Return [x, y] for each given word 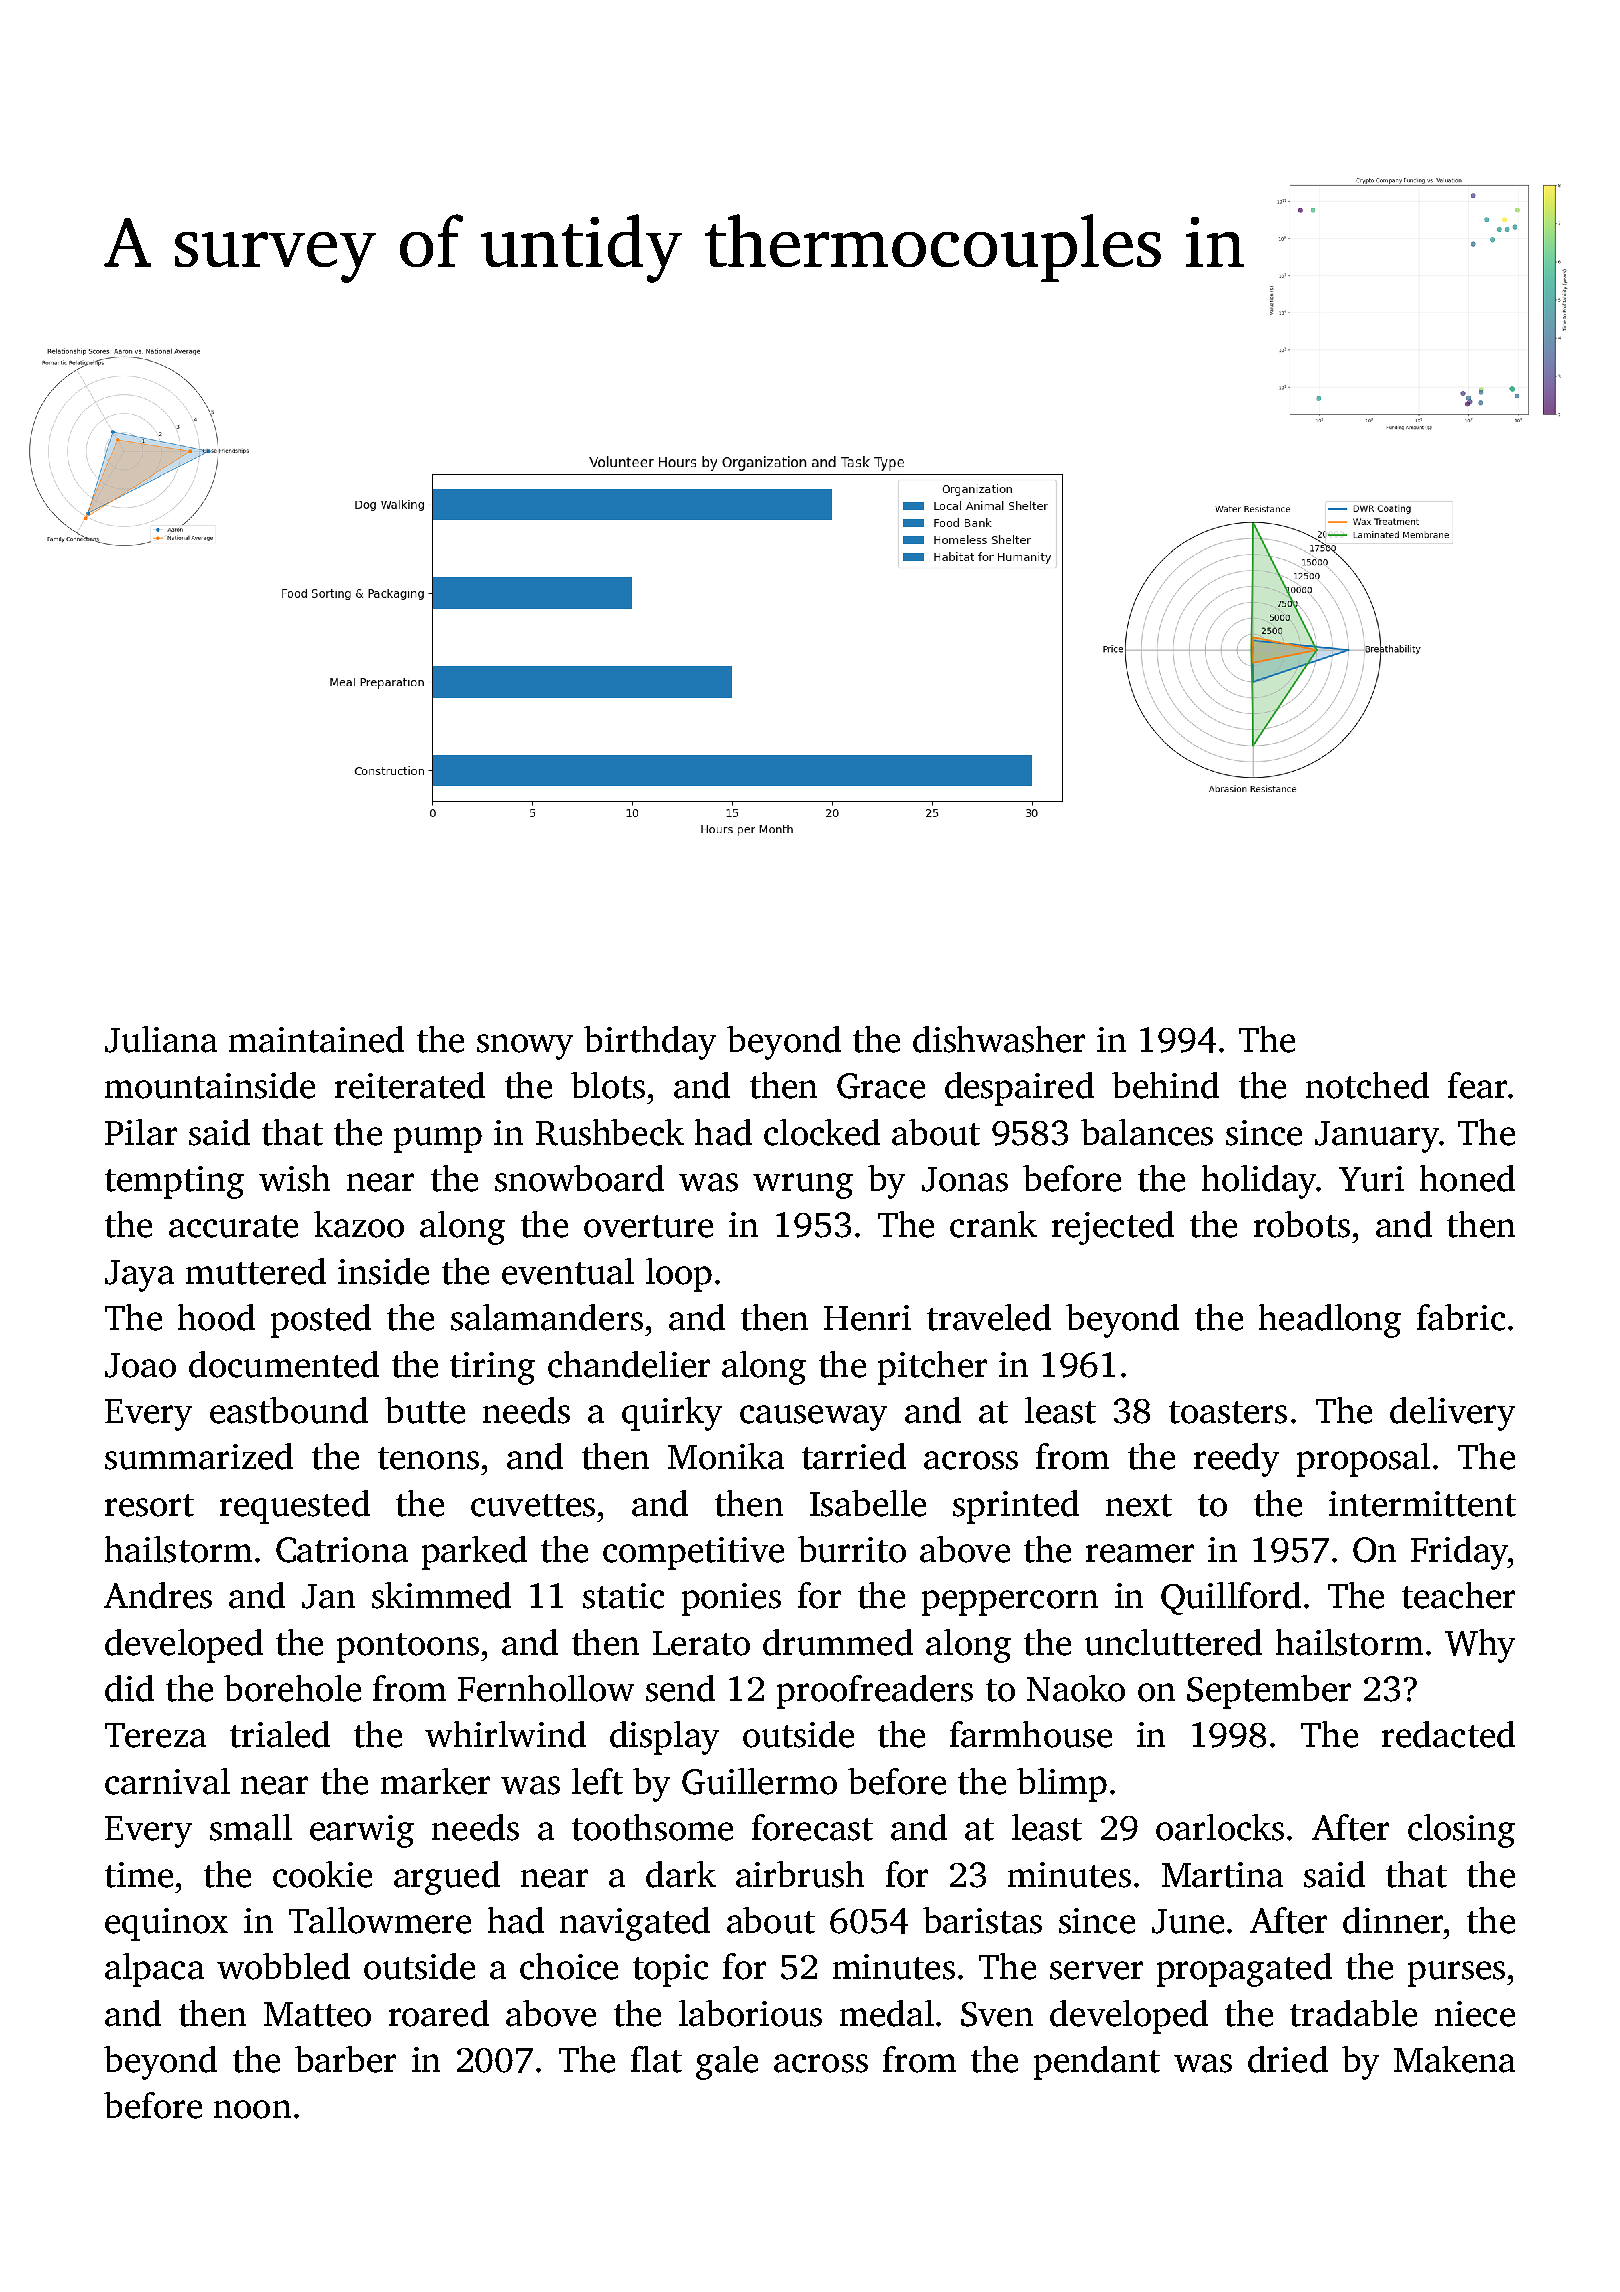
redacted [1448, 1734]
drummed [838, 1642]
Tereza [155, 1735]
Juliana [161, 1039]
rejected [1113, 1228]
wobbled [283, 1966]
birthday [650, 1043]
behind [1165, 1085]
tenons [428, 1458]
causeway [813, 1418]
